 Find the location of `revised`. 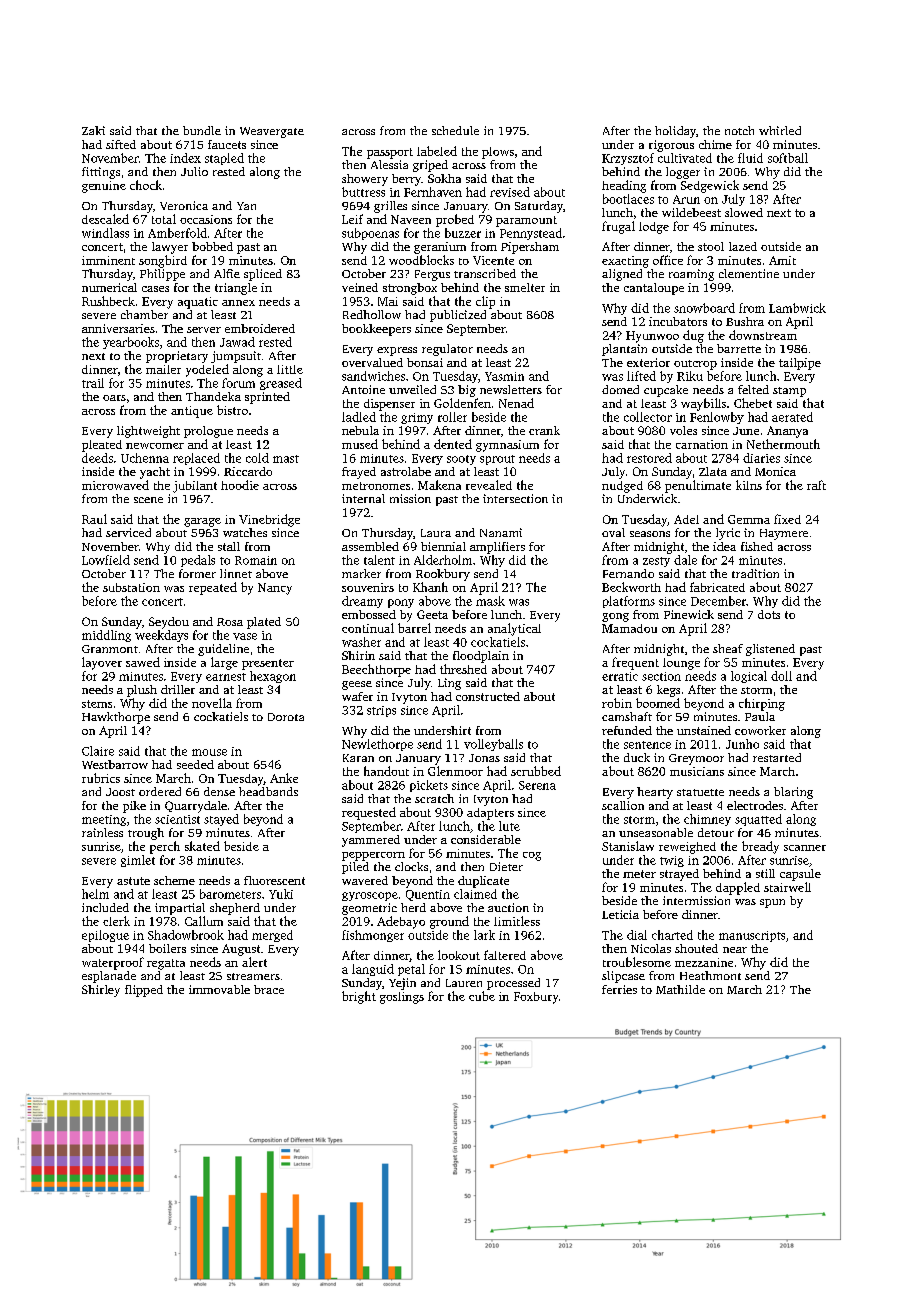

revised is located at coordinates (510, 192).
